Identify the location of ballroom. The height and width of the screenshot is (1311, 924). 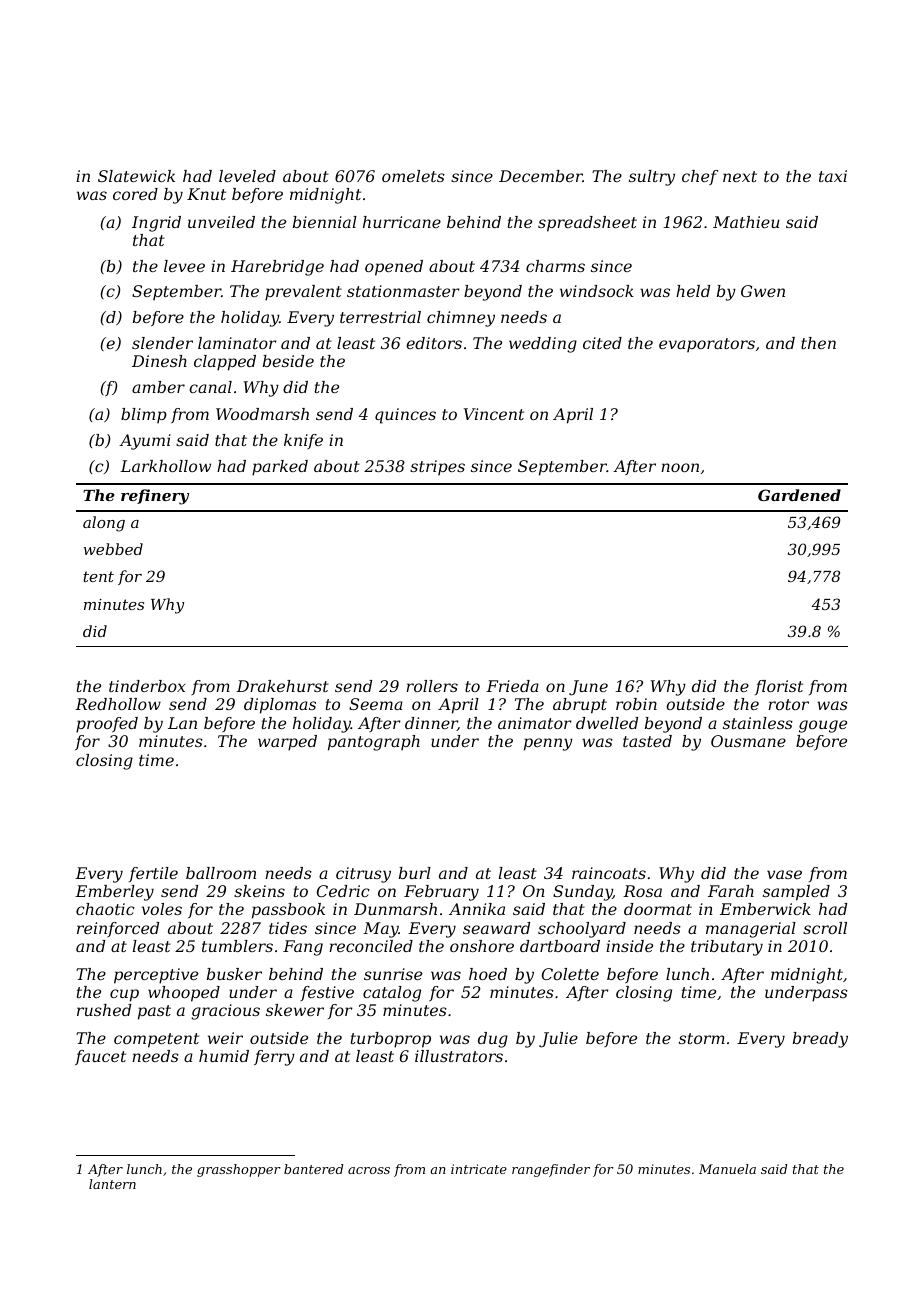
(221, 873).
